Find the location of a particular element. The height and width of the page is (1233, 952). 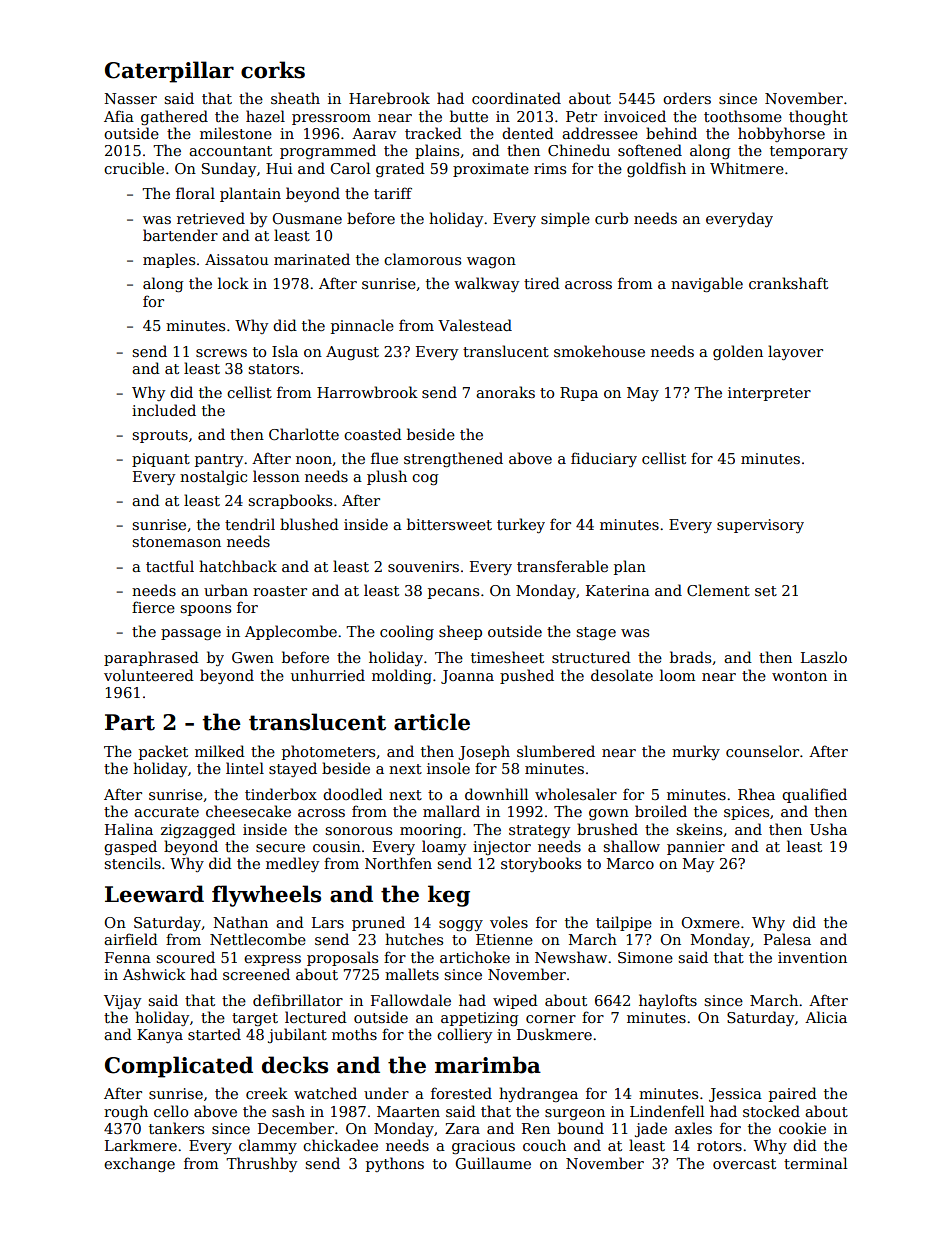

Caterpillar is located at coordinates (169, 72).
